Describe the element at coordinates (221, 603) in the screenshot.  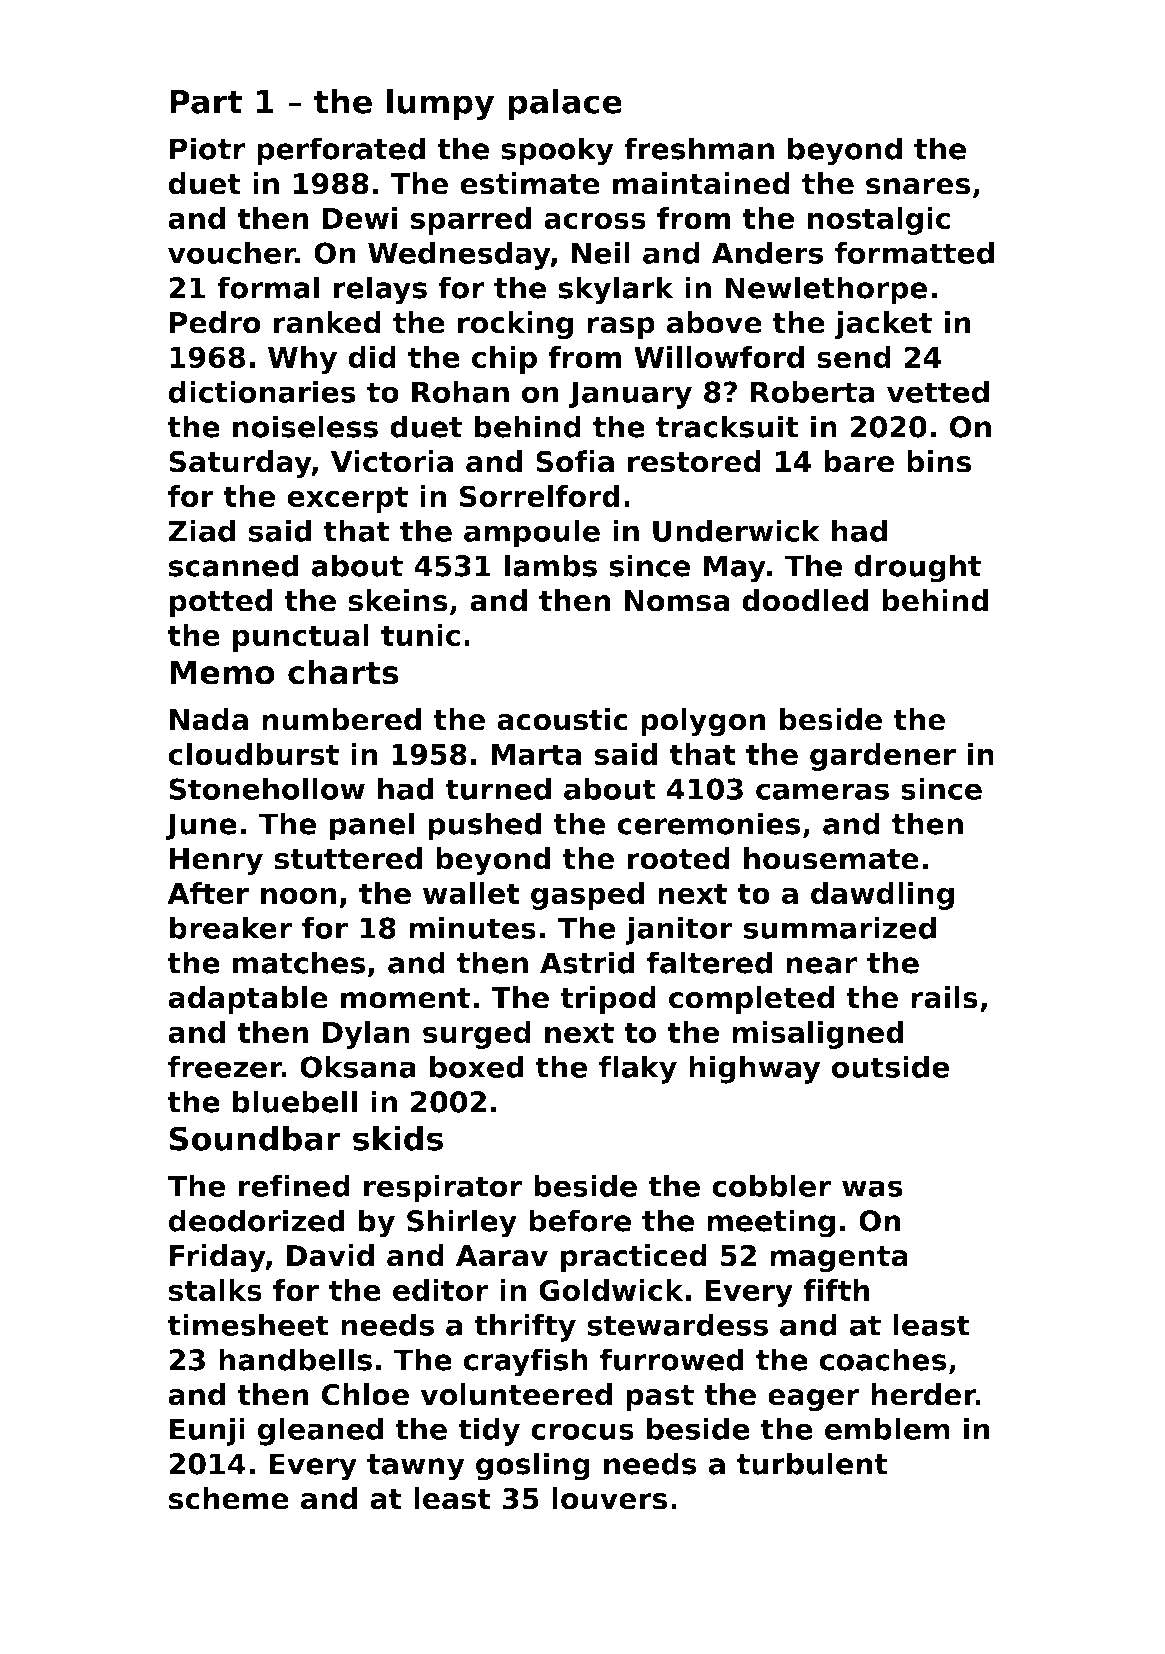
I see `potted` at that location.
